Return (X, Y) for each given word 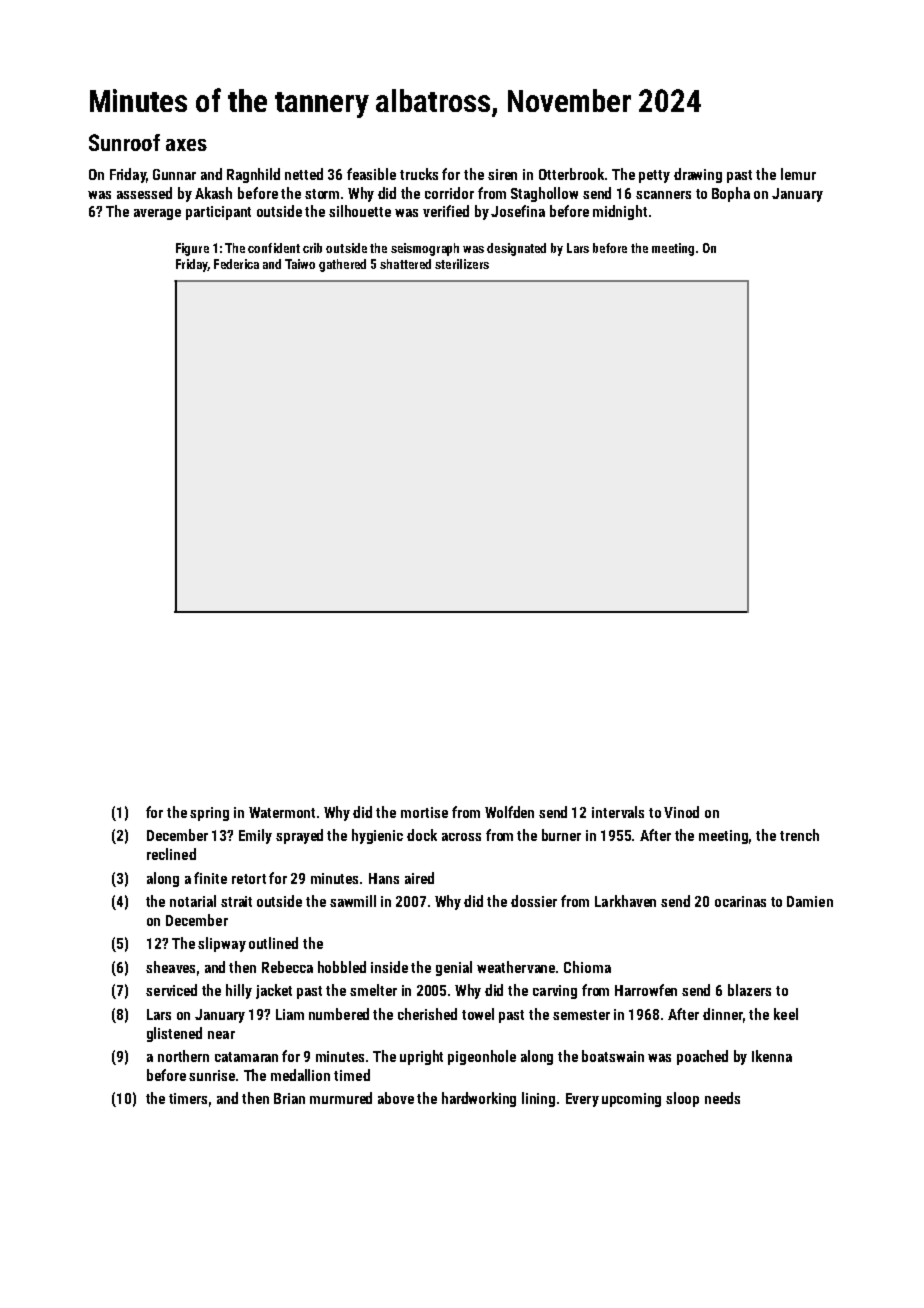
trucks (419, 174)
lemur (798, 174)
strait (236, 901)
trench (799, 835)
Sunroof (124, 142)
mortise (424, 812)
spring (209, 814)
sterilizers (462, 264)
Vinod (681, 812)
